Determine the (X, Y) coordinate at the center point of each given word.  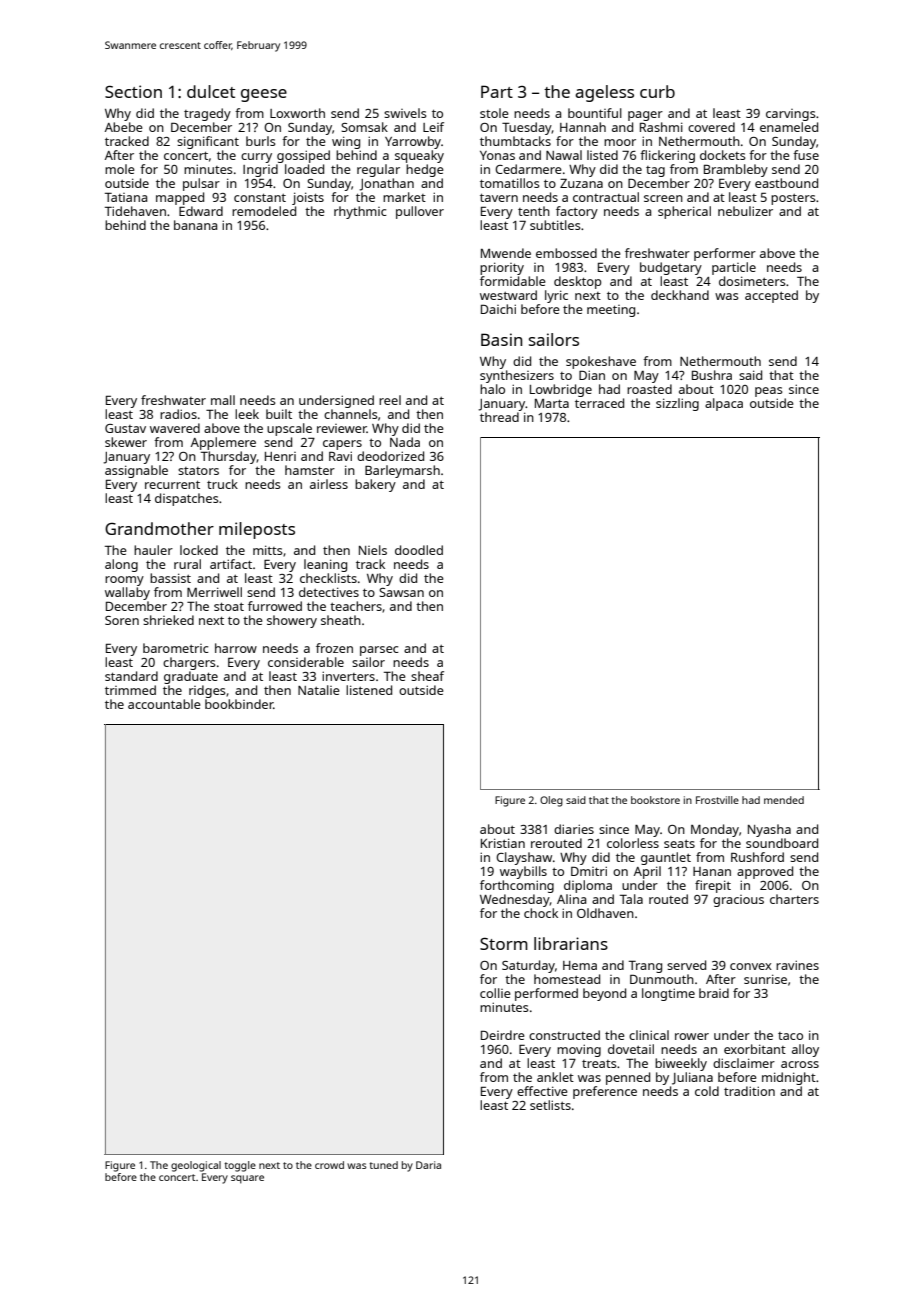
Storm (504, 943)
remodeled (264, 211)
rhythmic (360, 212)
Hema (580, 965)
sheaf (427, 676)
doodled (419, 550)
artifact (231, 564)
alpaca (724, 404)
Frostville (717, 800)
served (686, 965)
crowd (329, 1165)
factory (577, 212)
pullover (420, 212)
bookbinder (239, 704)
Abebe (124, 127)
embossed (566, 253)
